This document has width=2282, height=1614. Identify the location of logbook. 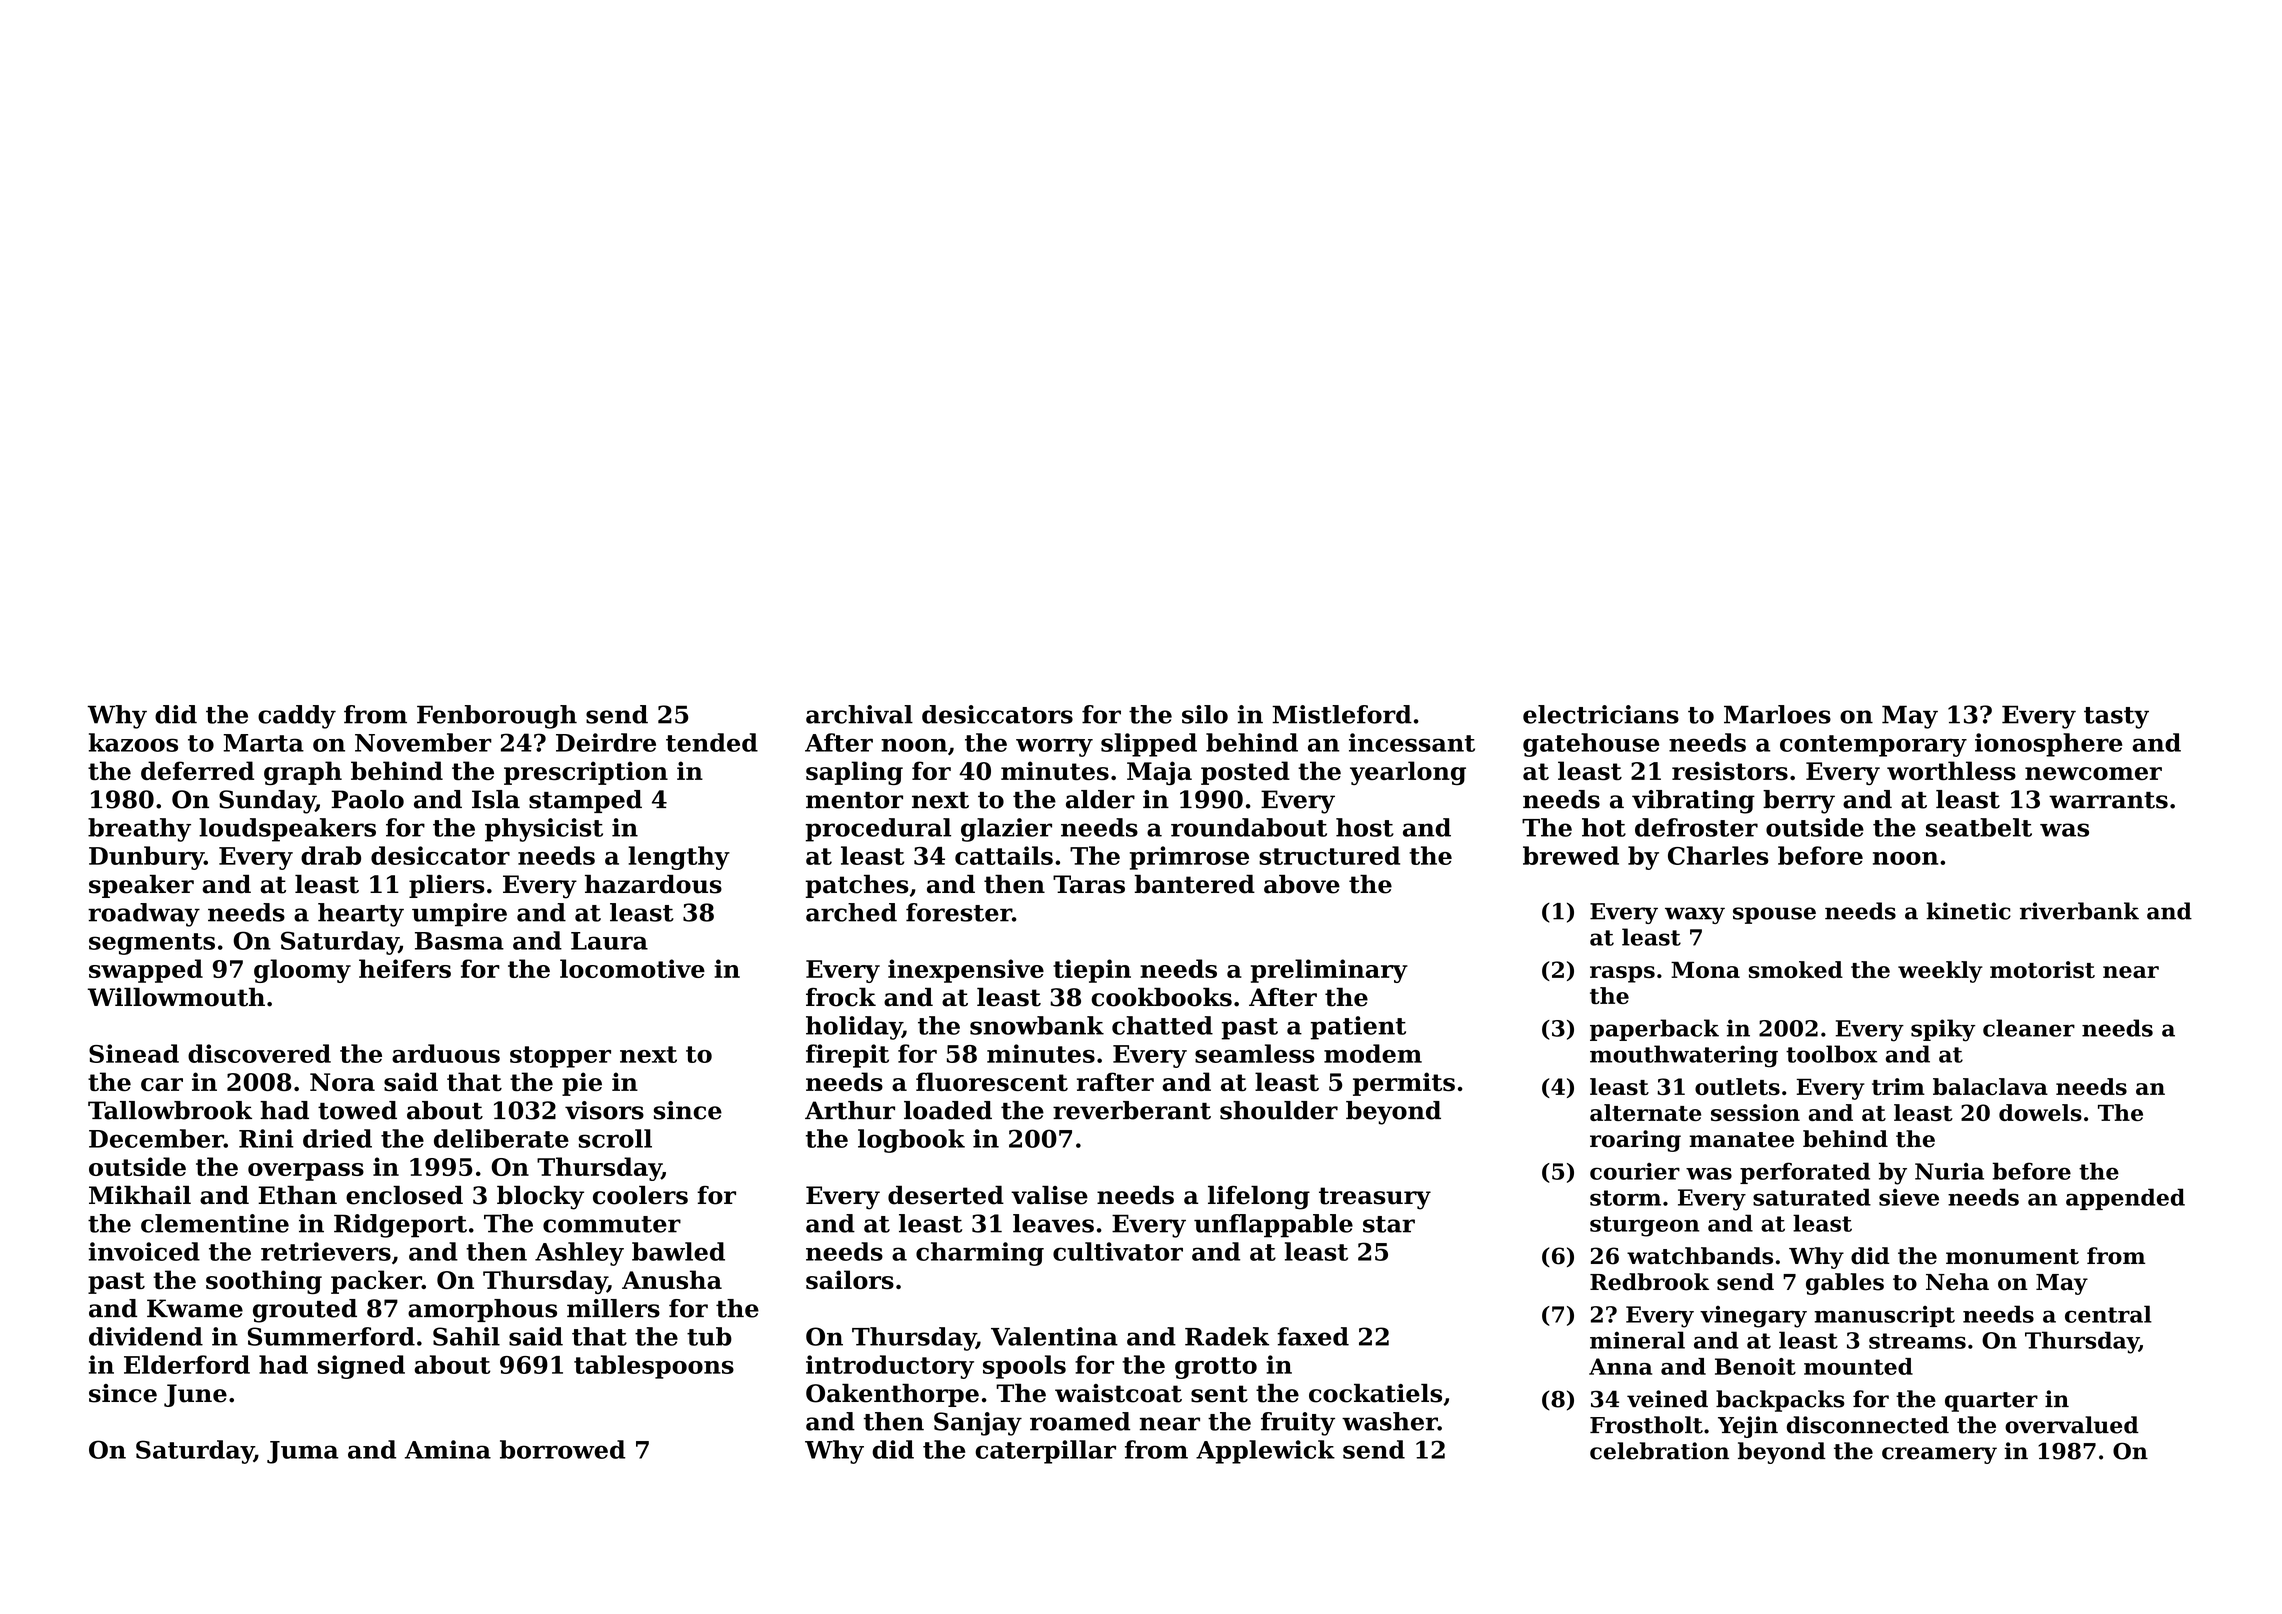
(911, 1141).
